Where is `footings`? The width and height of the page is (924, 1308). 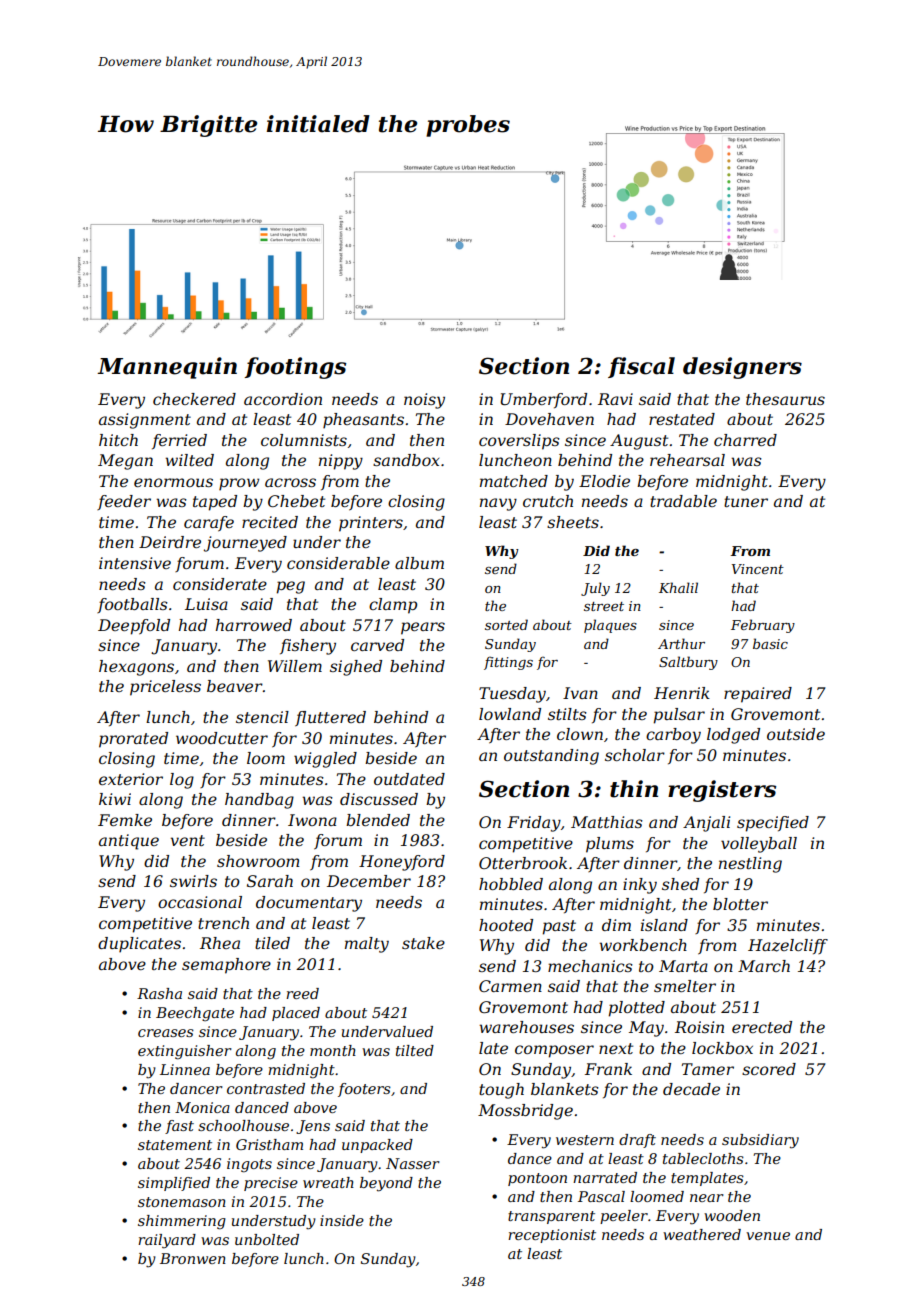 footings is located at coordinates (295, 368).
